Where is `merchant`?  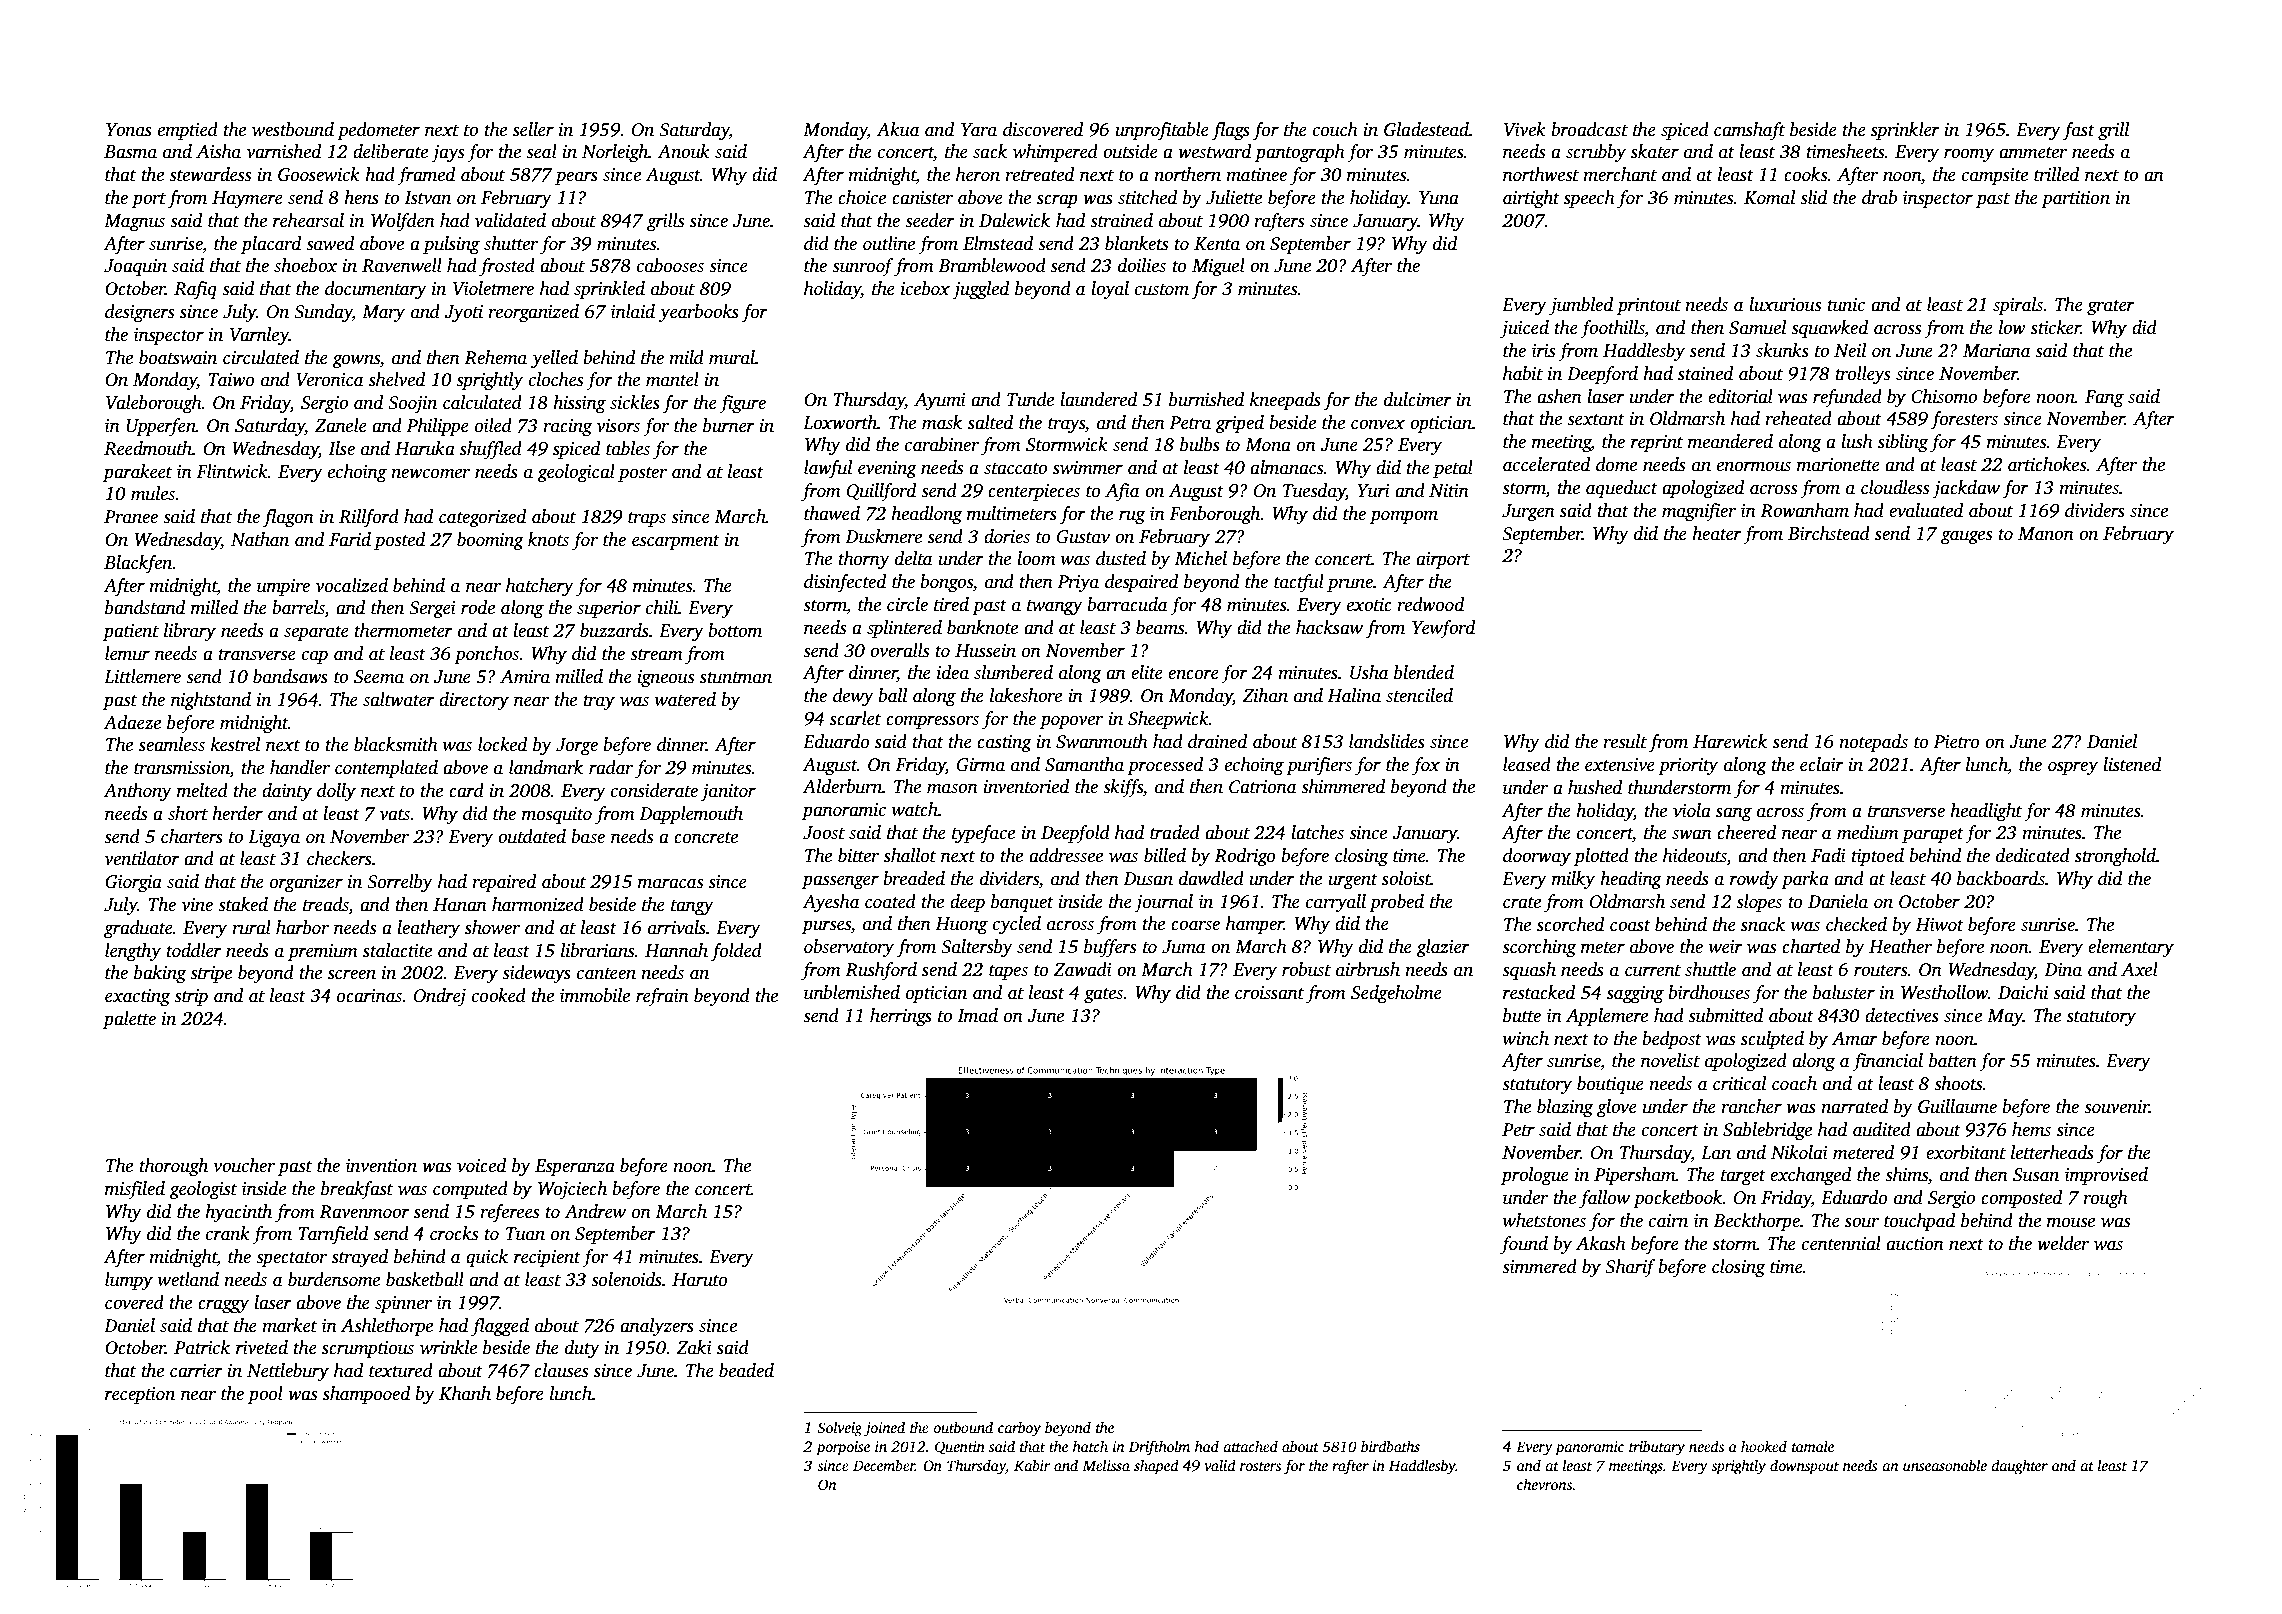 merchant is located at coordinates (1620, 174).
